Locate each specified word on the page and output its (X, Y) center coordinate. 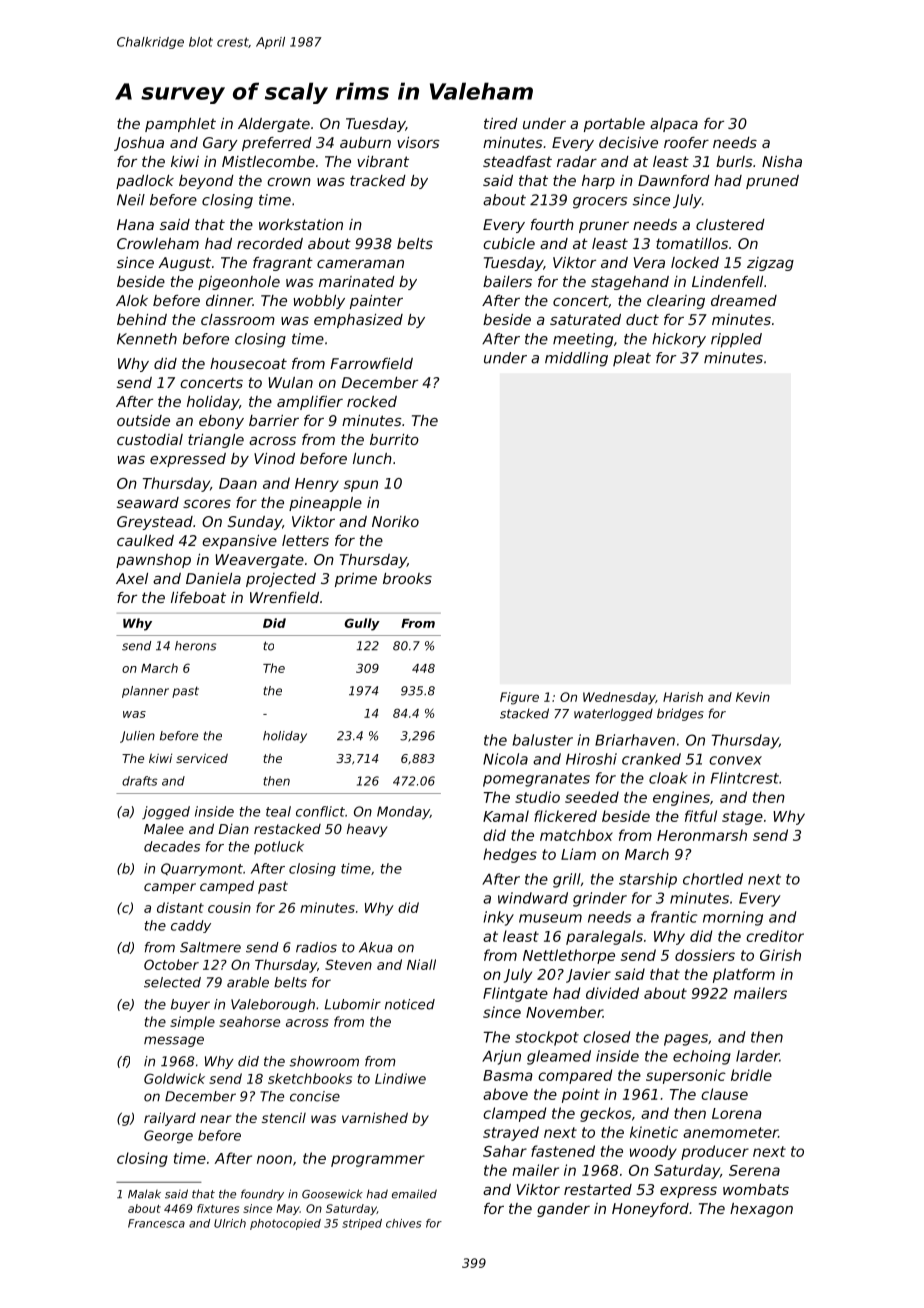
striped (362, 1224)
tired (501, 123)
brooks (407, 578)
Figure (519, 698)
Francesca (156, 1223)
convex (735, 760)
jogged (166, 813)
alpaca (674, 125)
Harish (683, 697)
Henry (317, 485)
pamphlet (180, 125)
